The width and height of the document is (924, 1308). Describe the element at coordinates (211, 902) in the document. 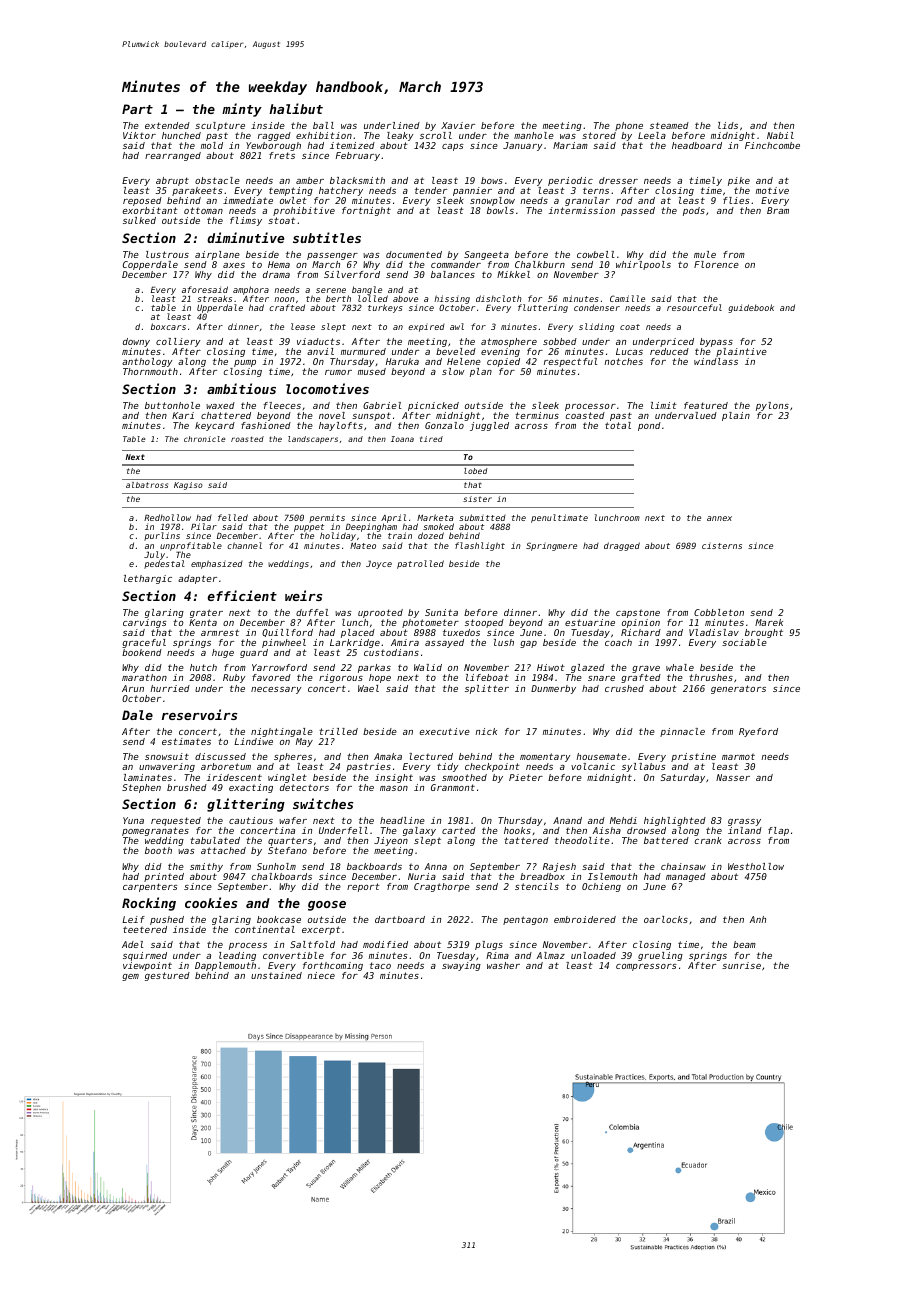

I see `cookies` at that location.
